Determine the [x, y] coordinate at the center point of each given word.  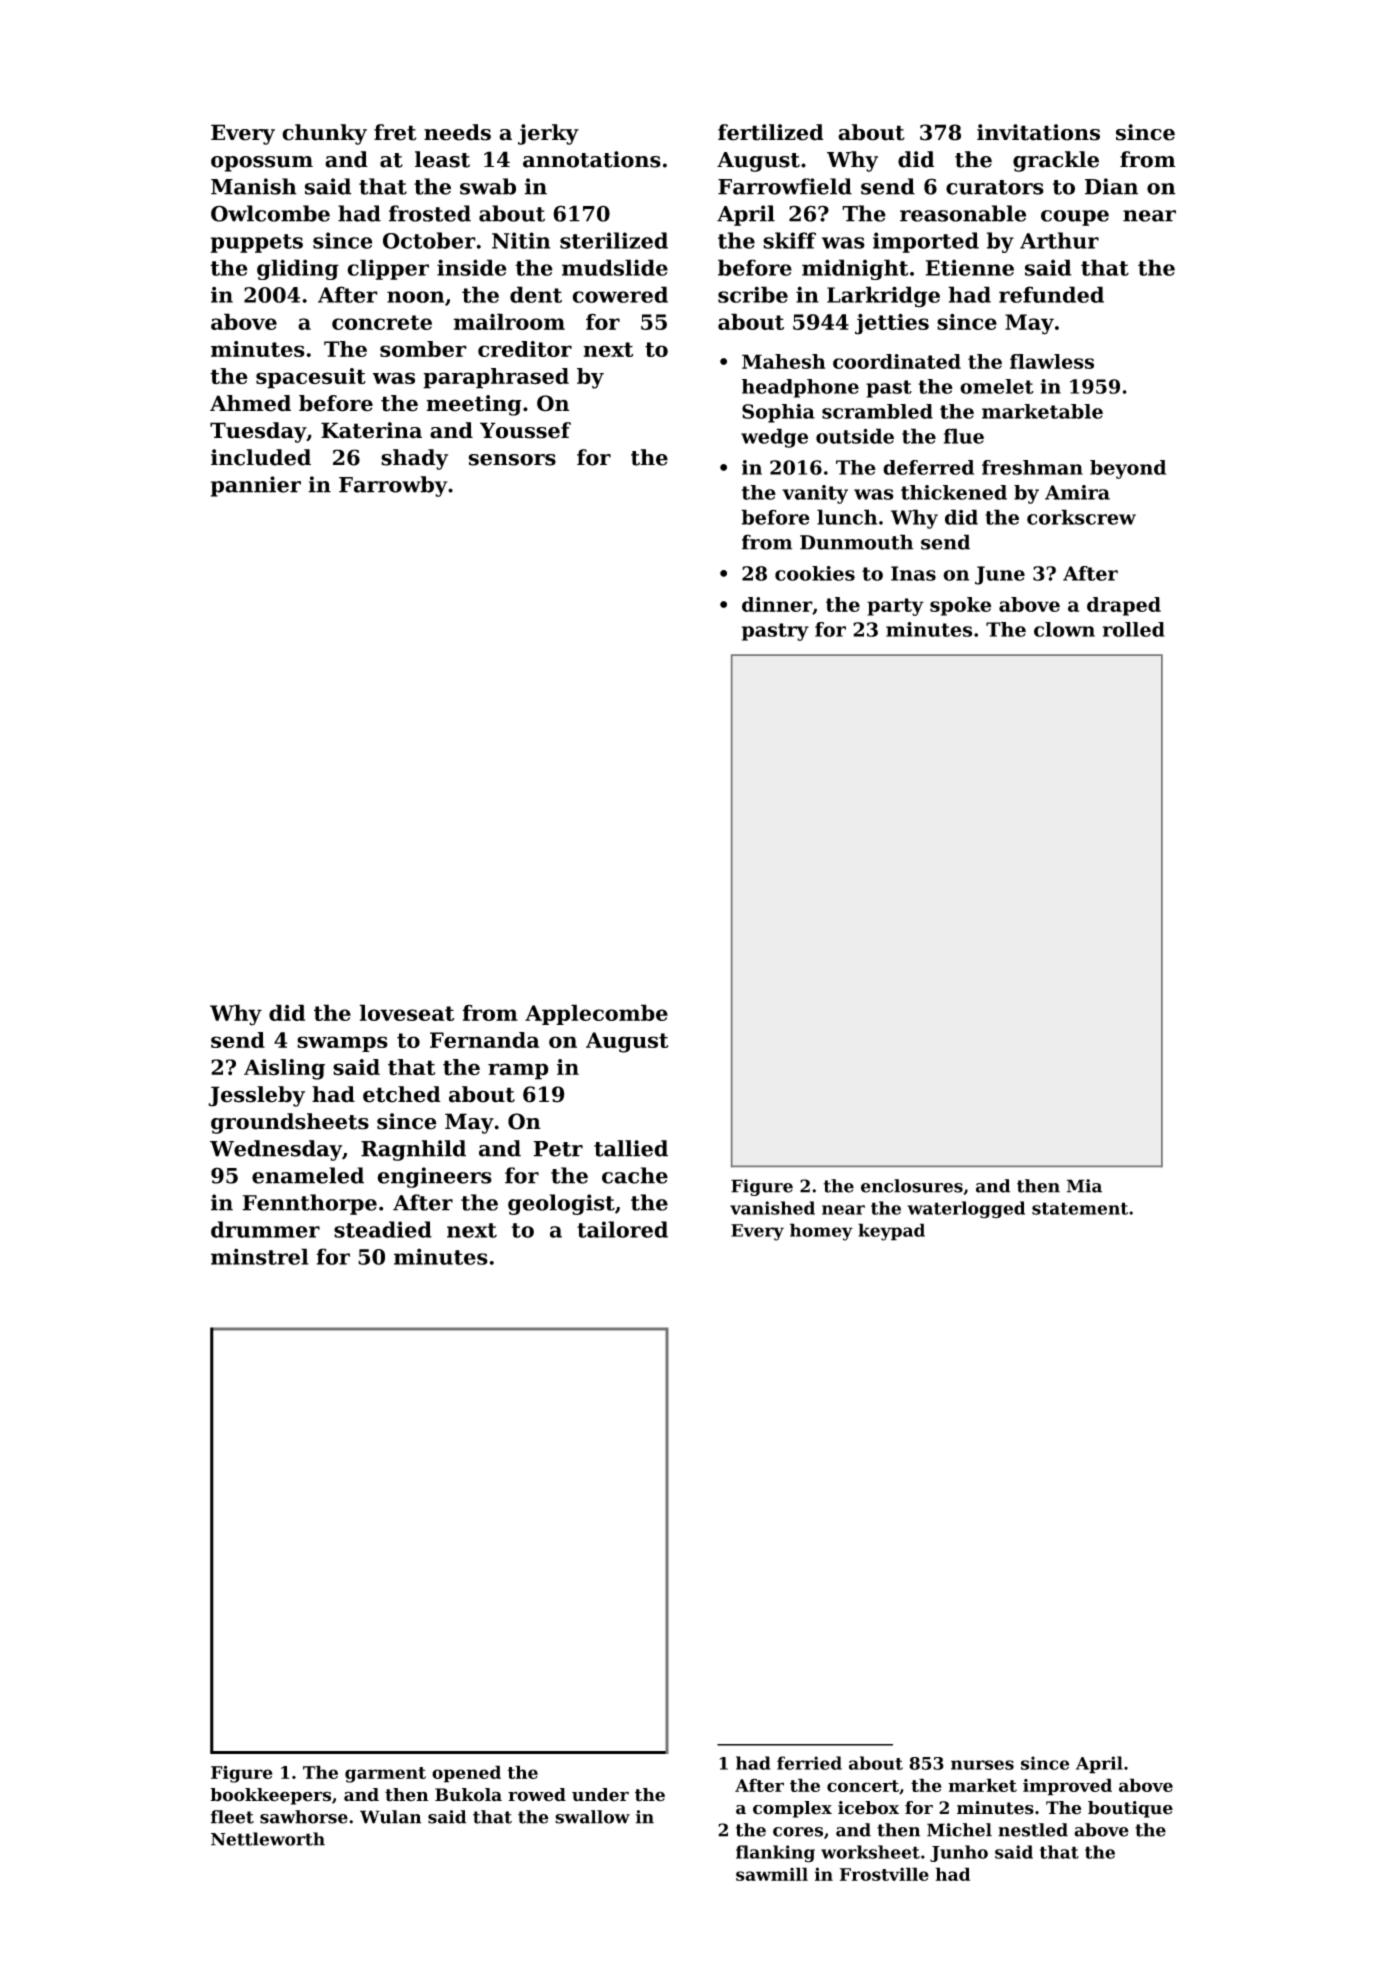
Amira [1077, 492]
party [895, 607]
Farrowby [393, 486]
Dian [1111, 186]
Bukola [468, 1795]
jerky [548, 134]
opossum [262, 164]
